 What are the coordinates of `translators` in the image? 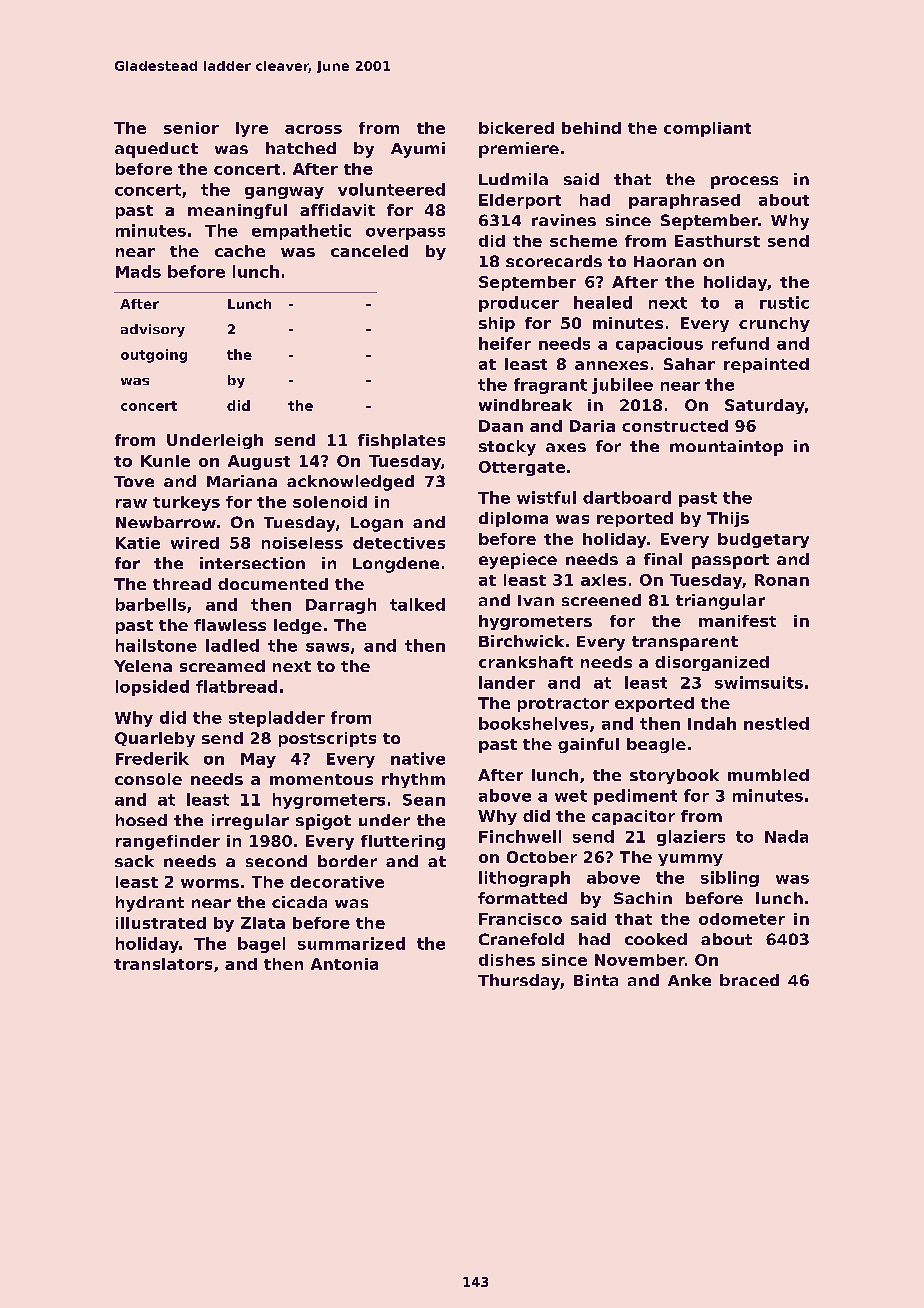 It's located at (163, 964).
